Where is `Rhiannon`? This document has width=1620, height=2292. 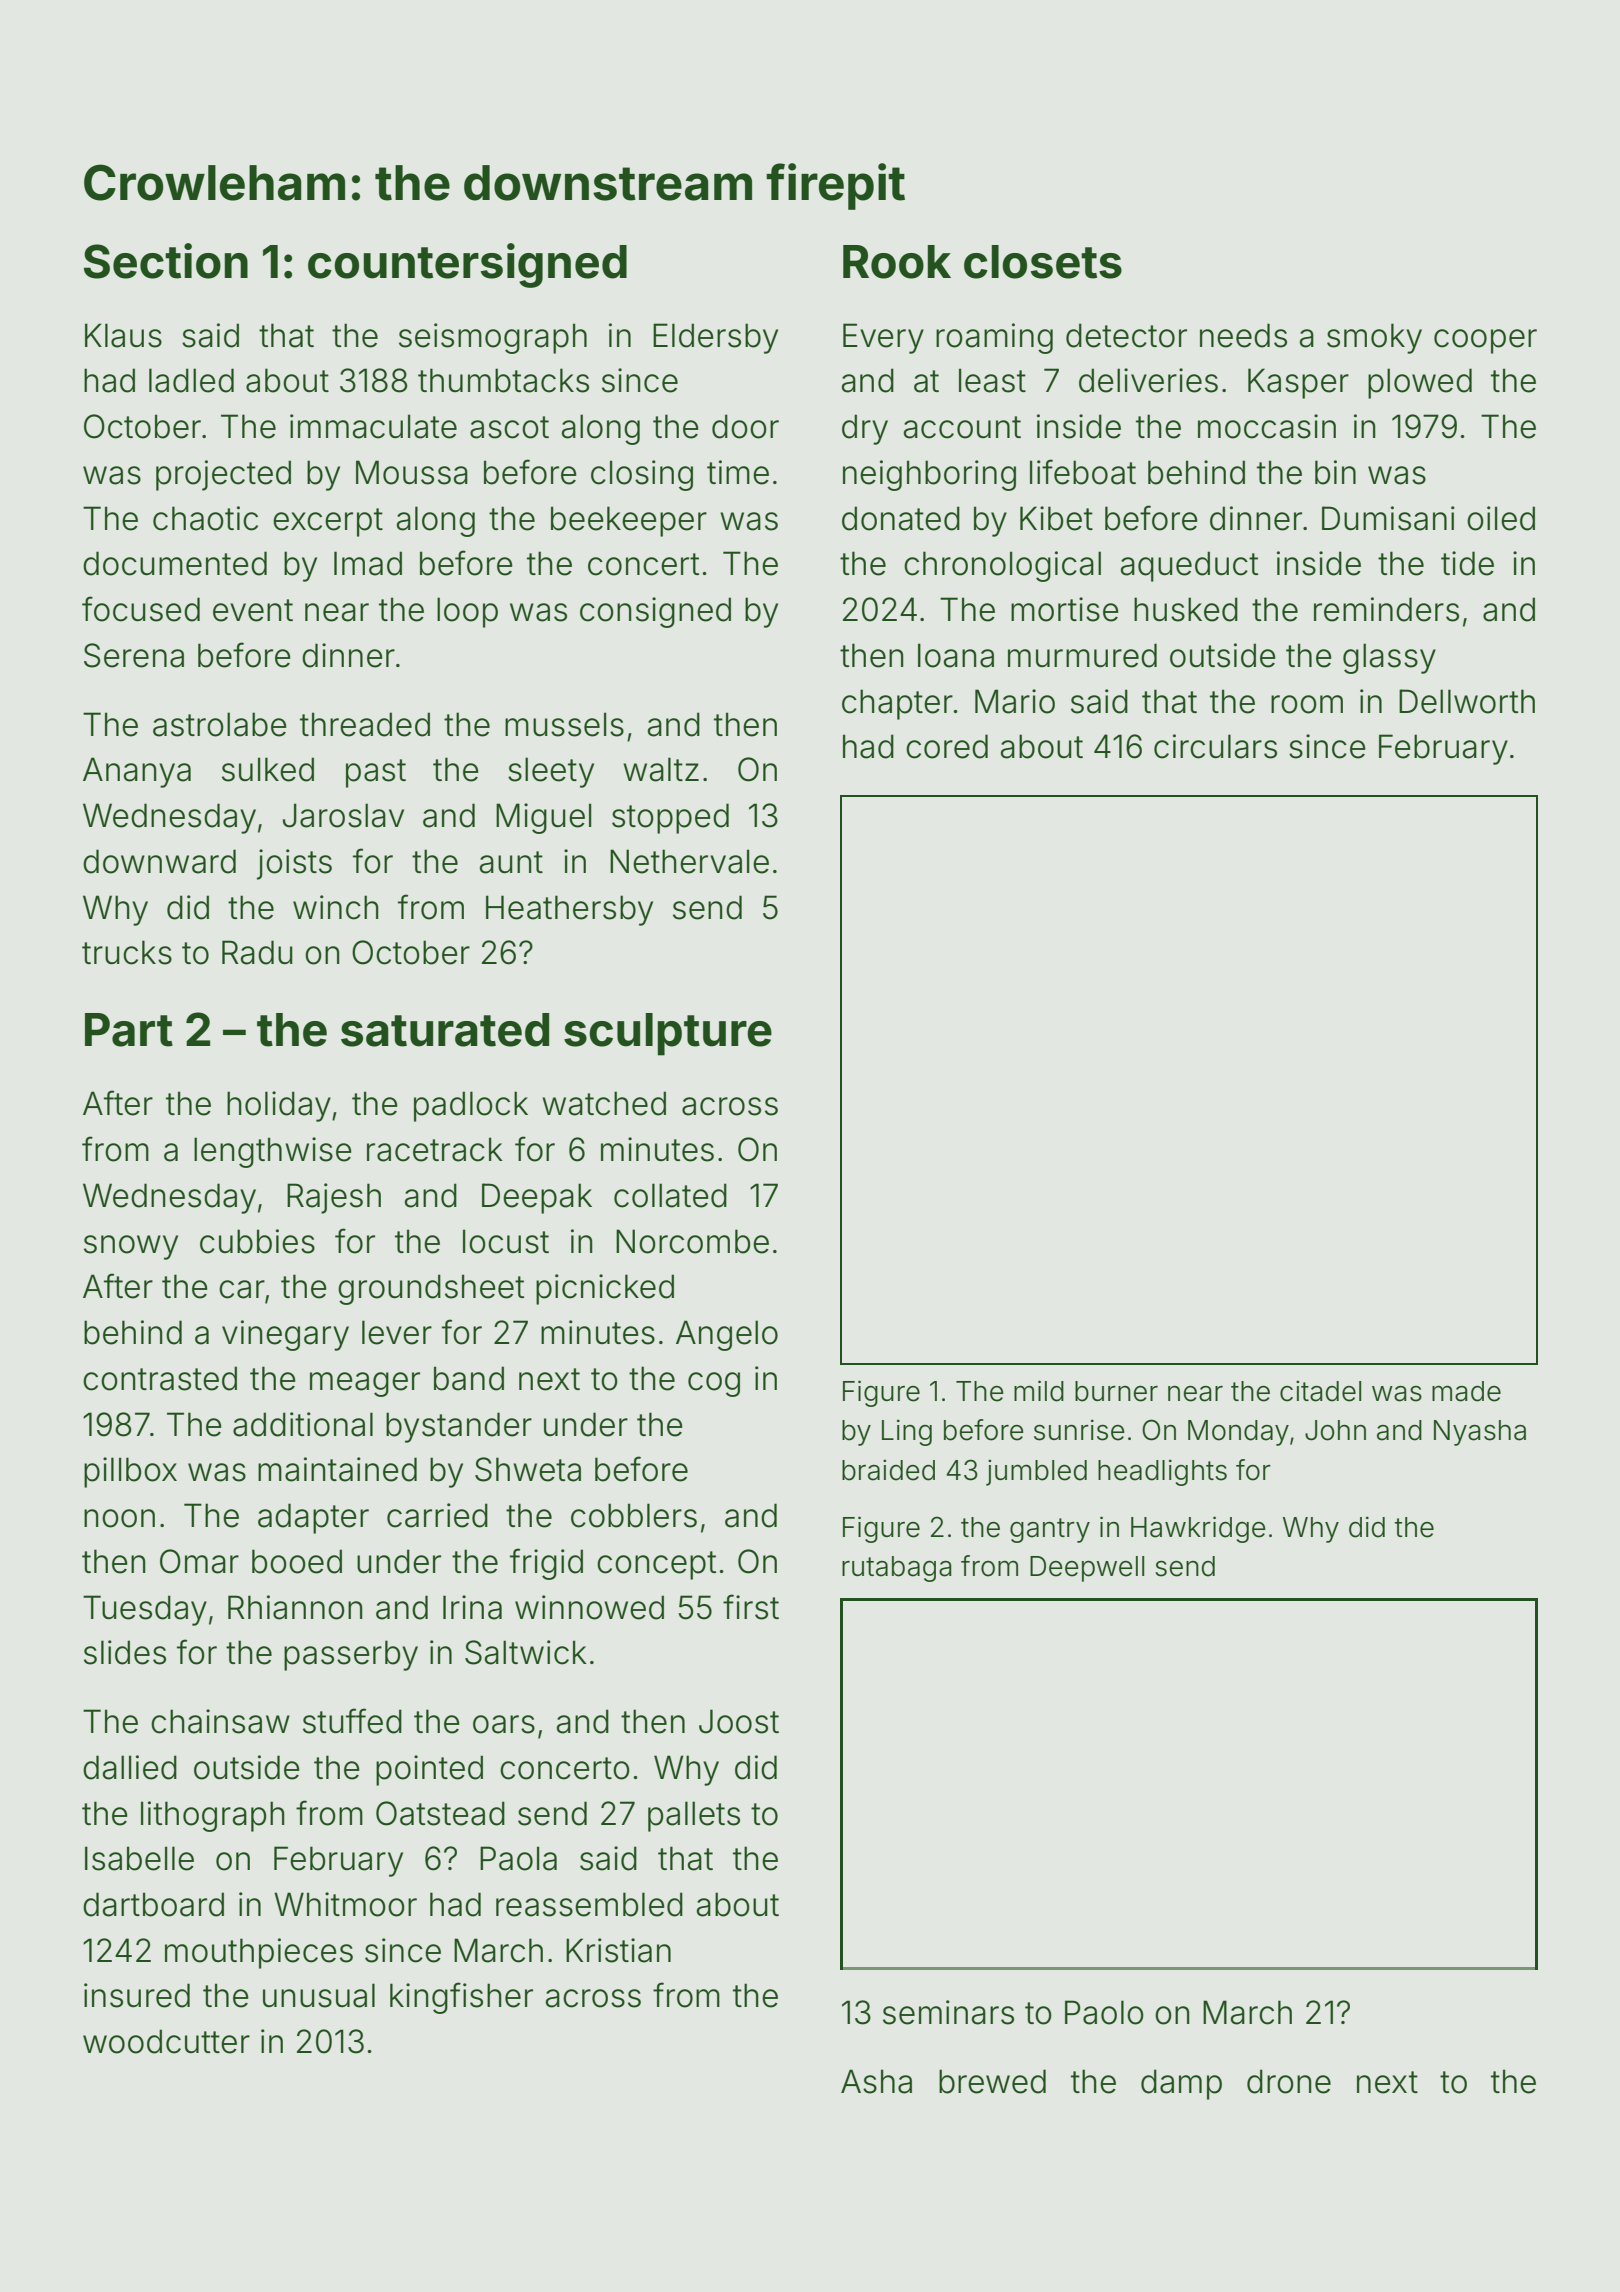
Rhiannon is located at coordinates (295, 1607).
